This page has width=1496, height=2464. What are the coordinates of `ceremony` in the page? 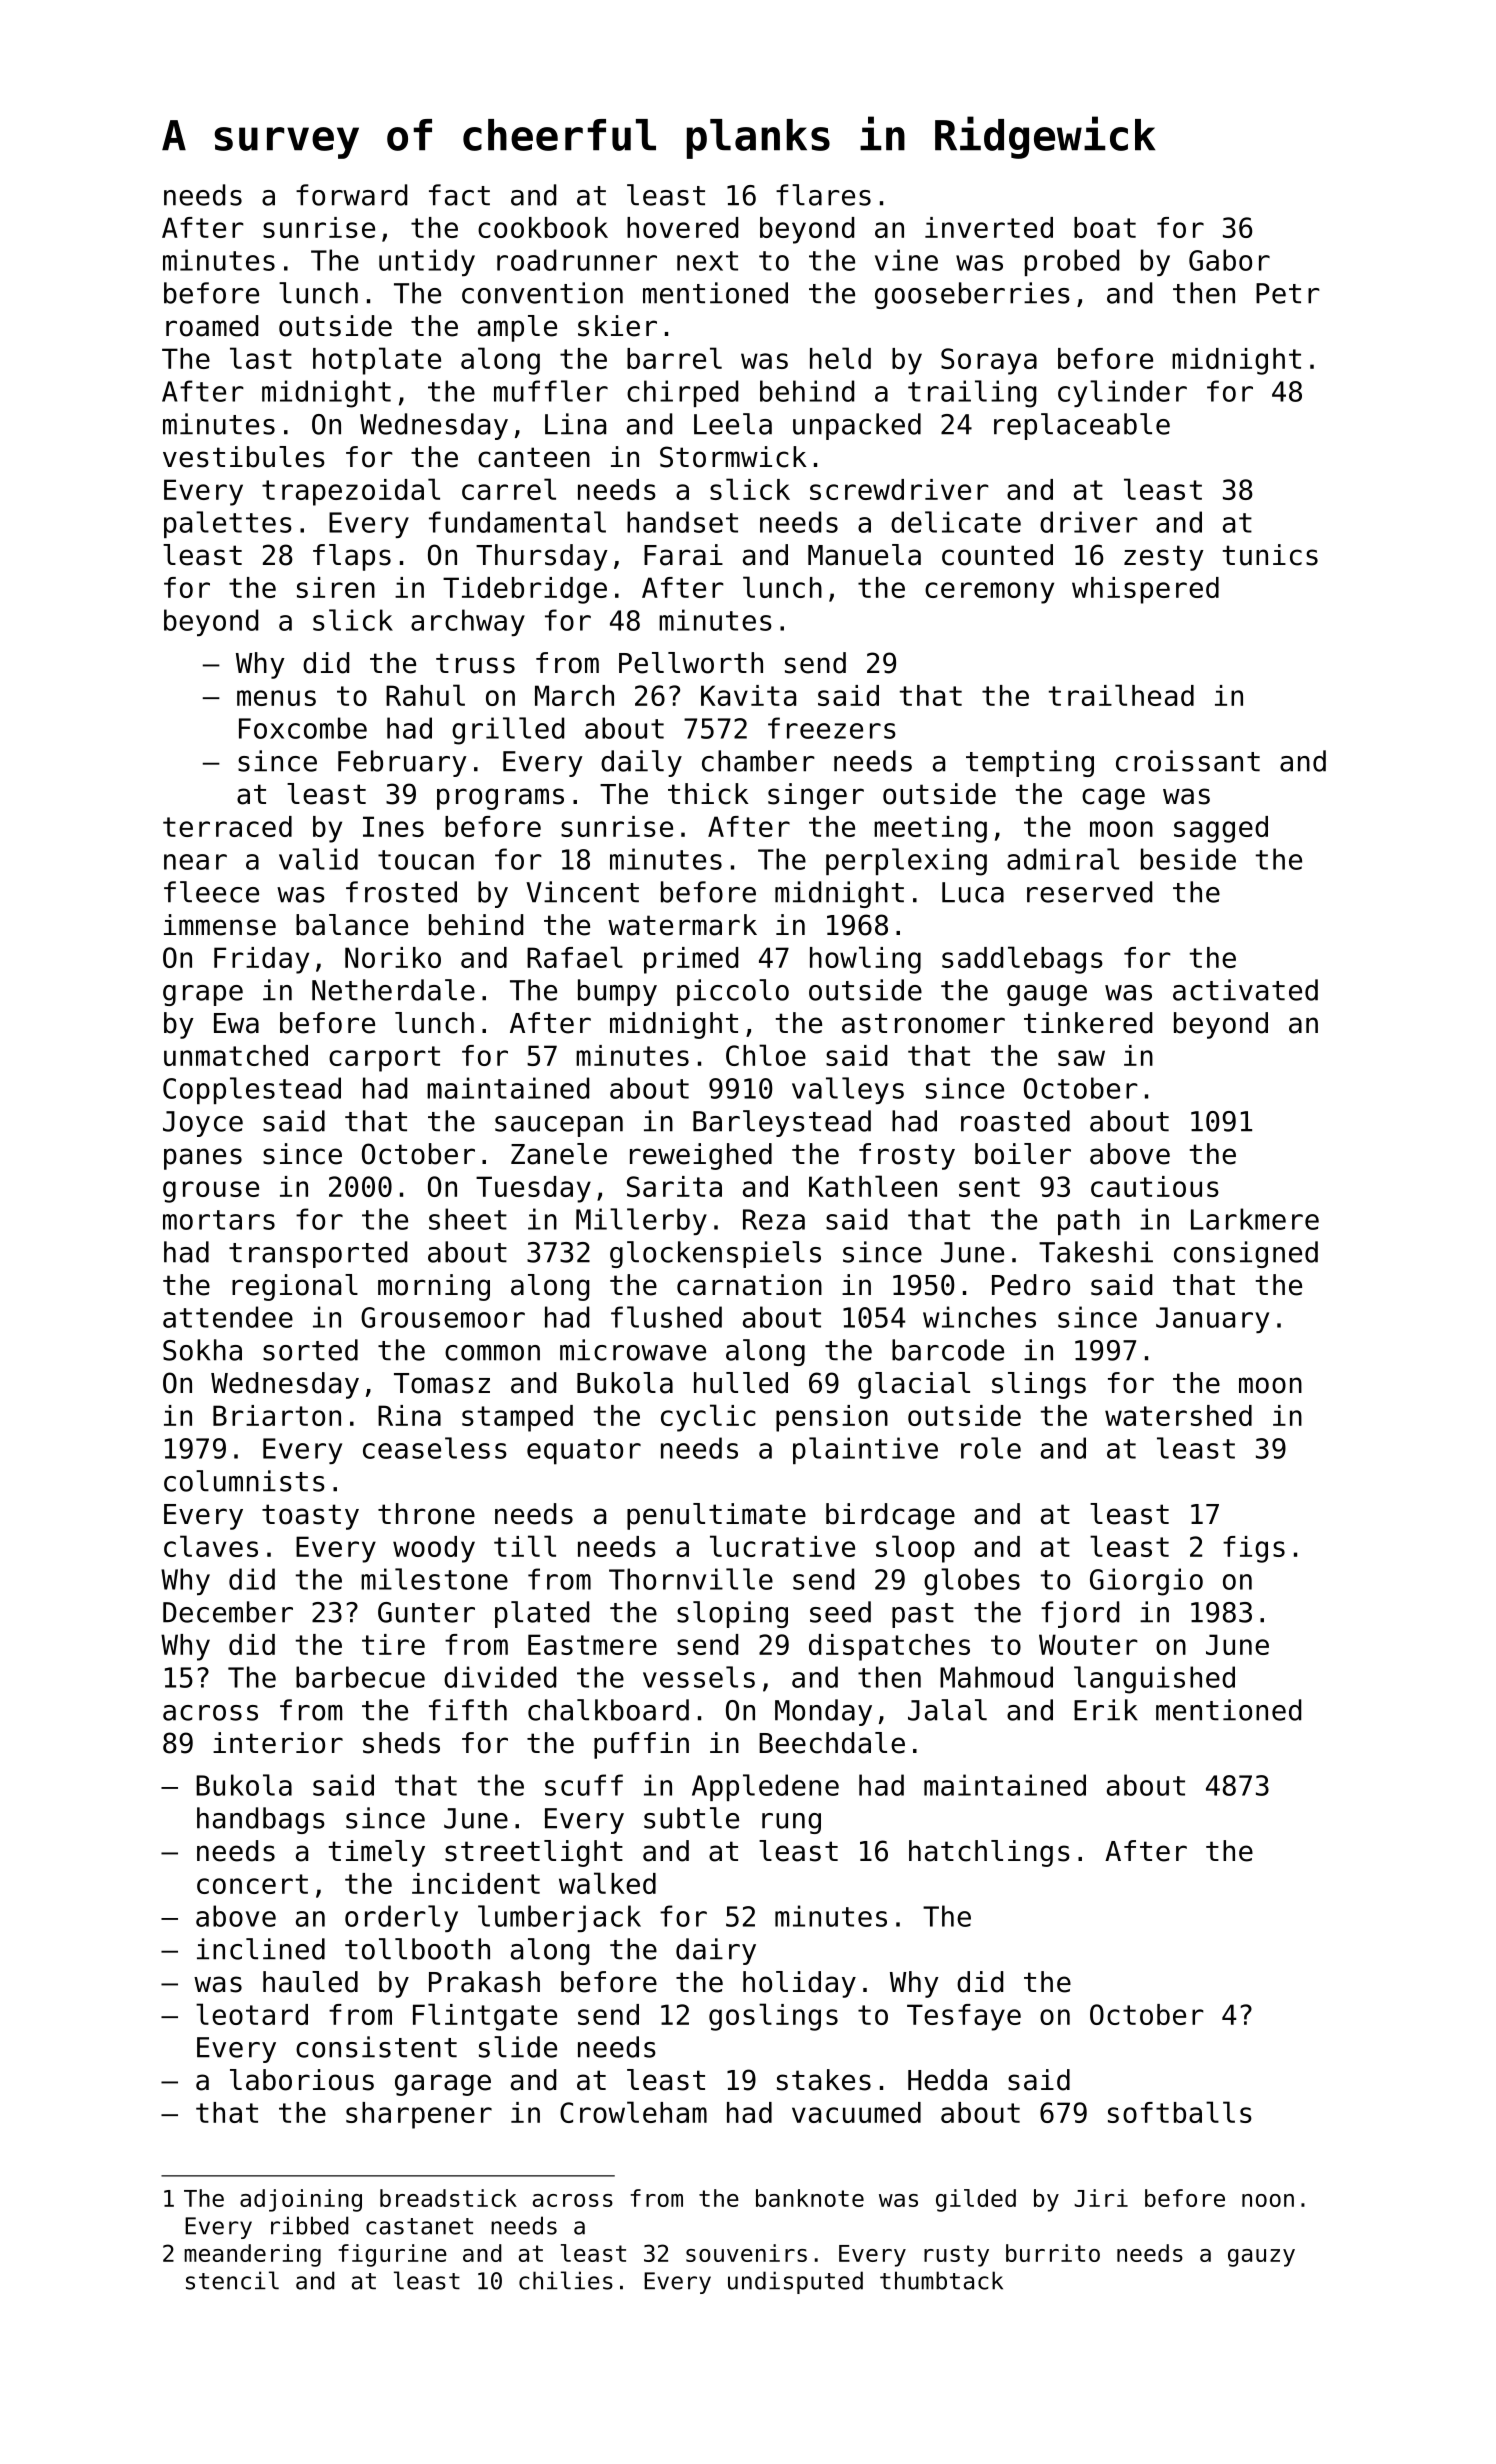 It's located at (989, 593).
